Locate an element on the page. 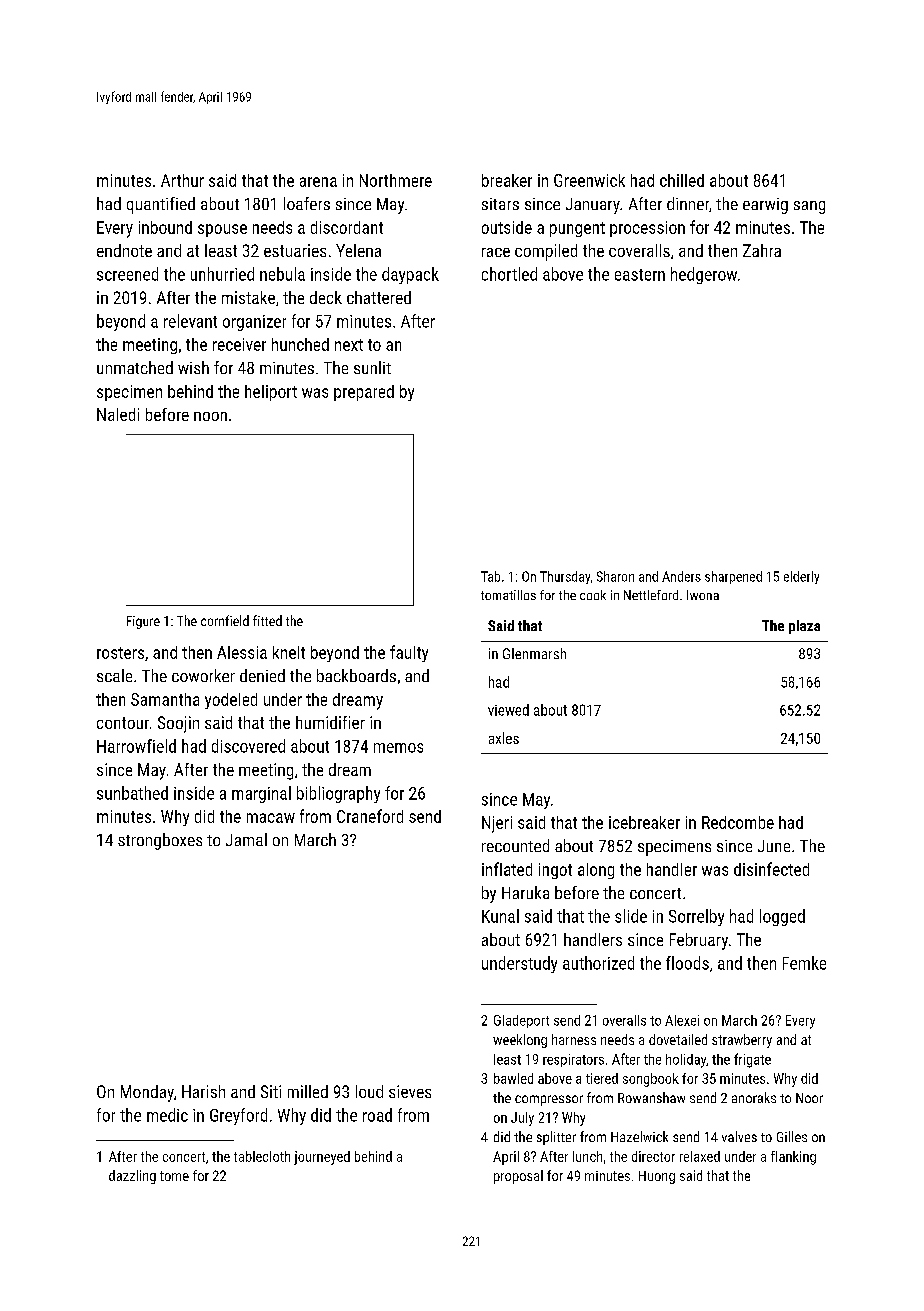 The image size is (924, 1311). dazzling is located at coordinates (132, 1177).
